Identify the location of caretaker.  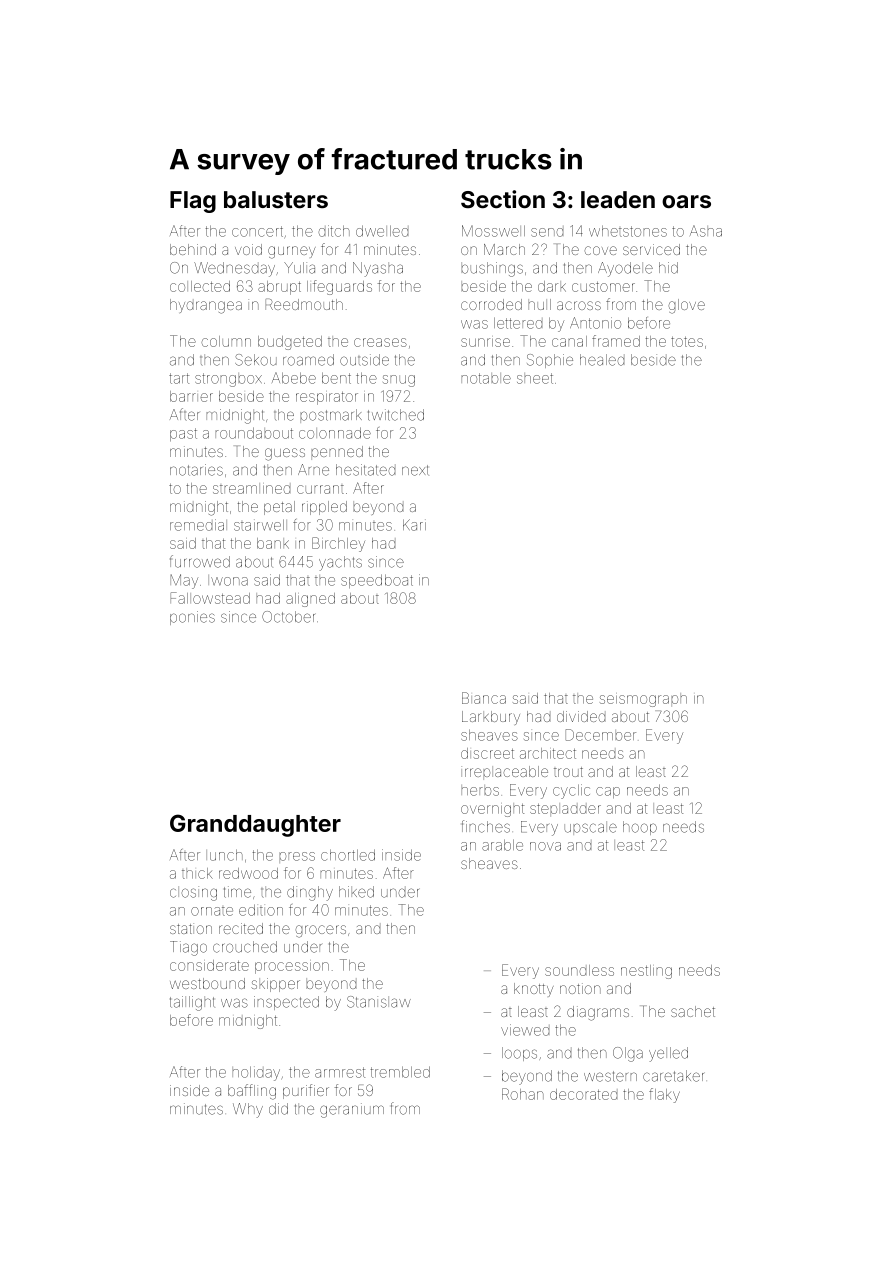
(673, 1076).
